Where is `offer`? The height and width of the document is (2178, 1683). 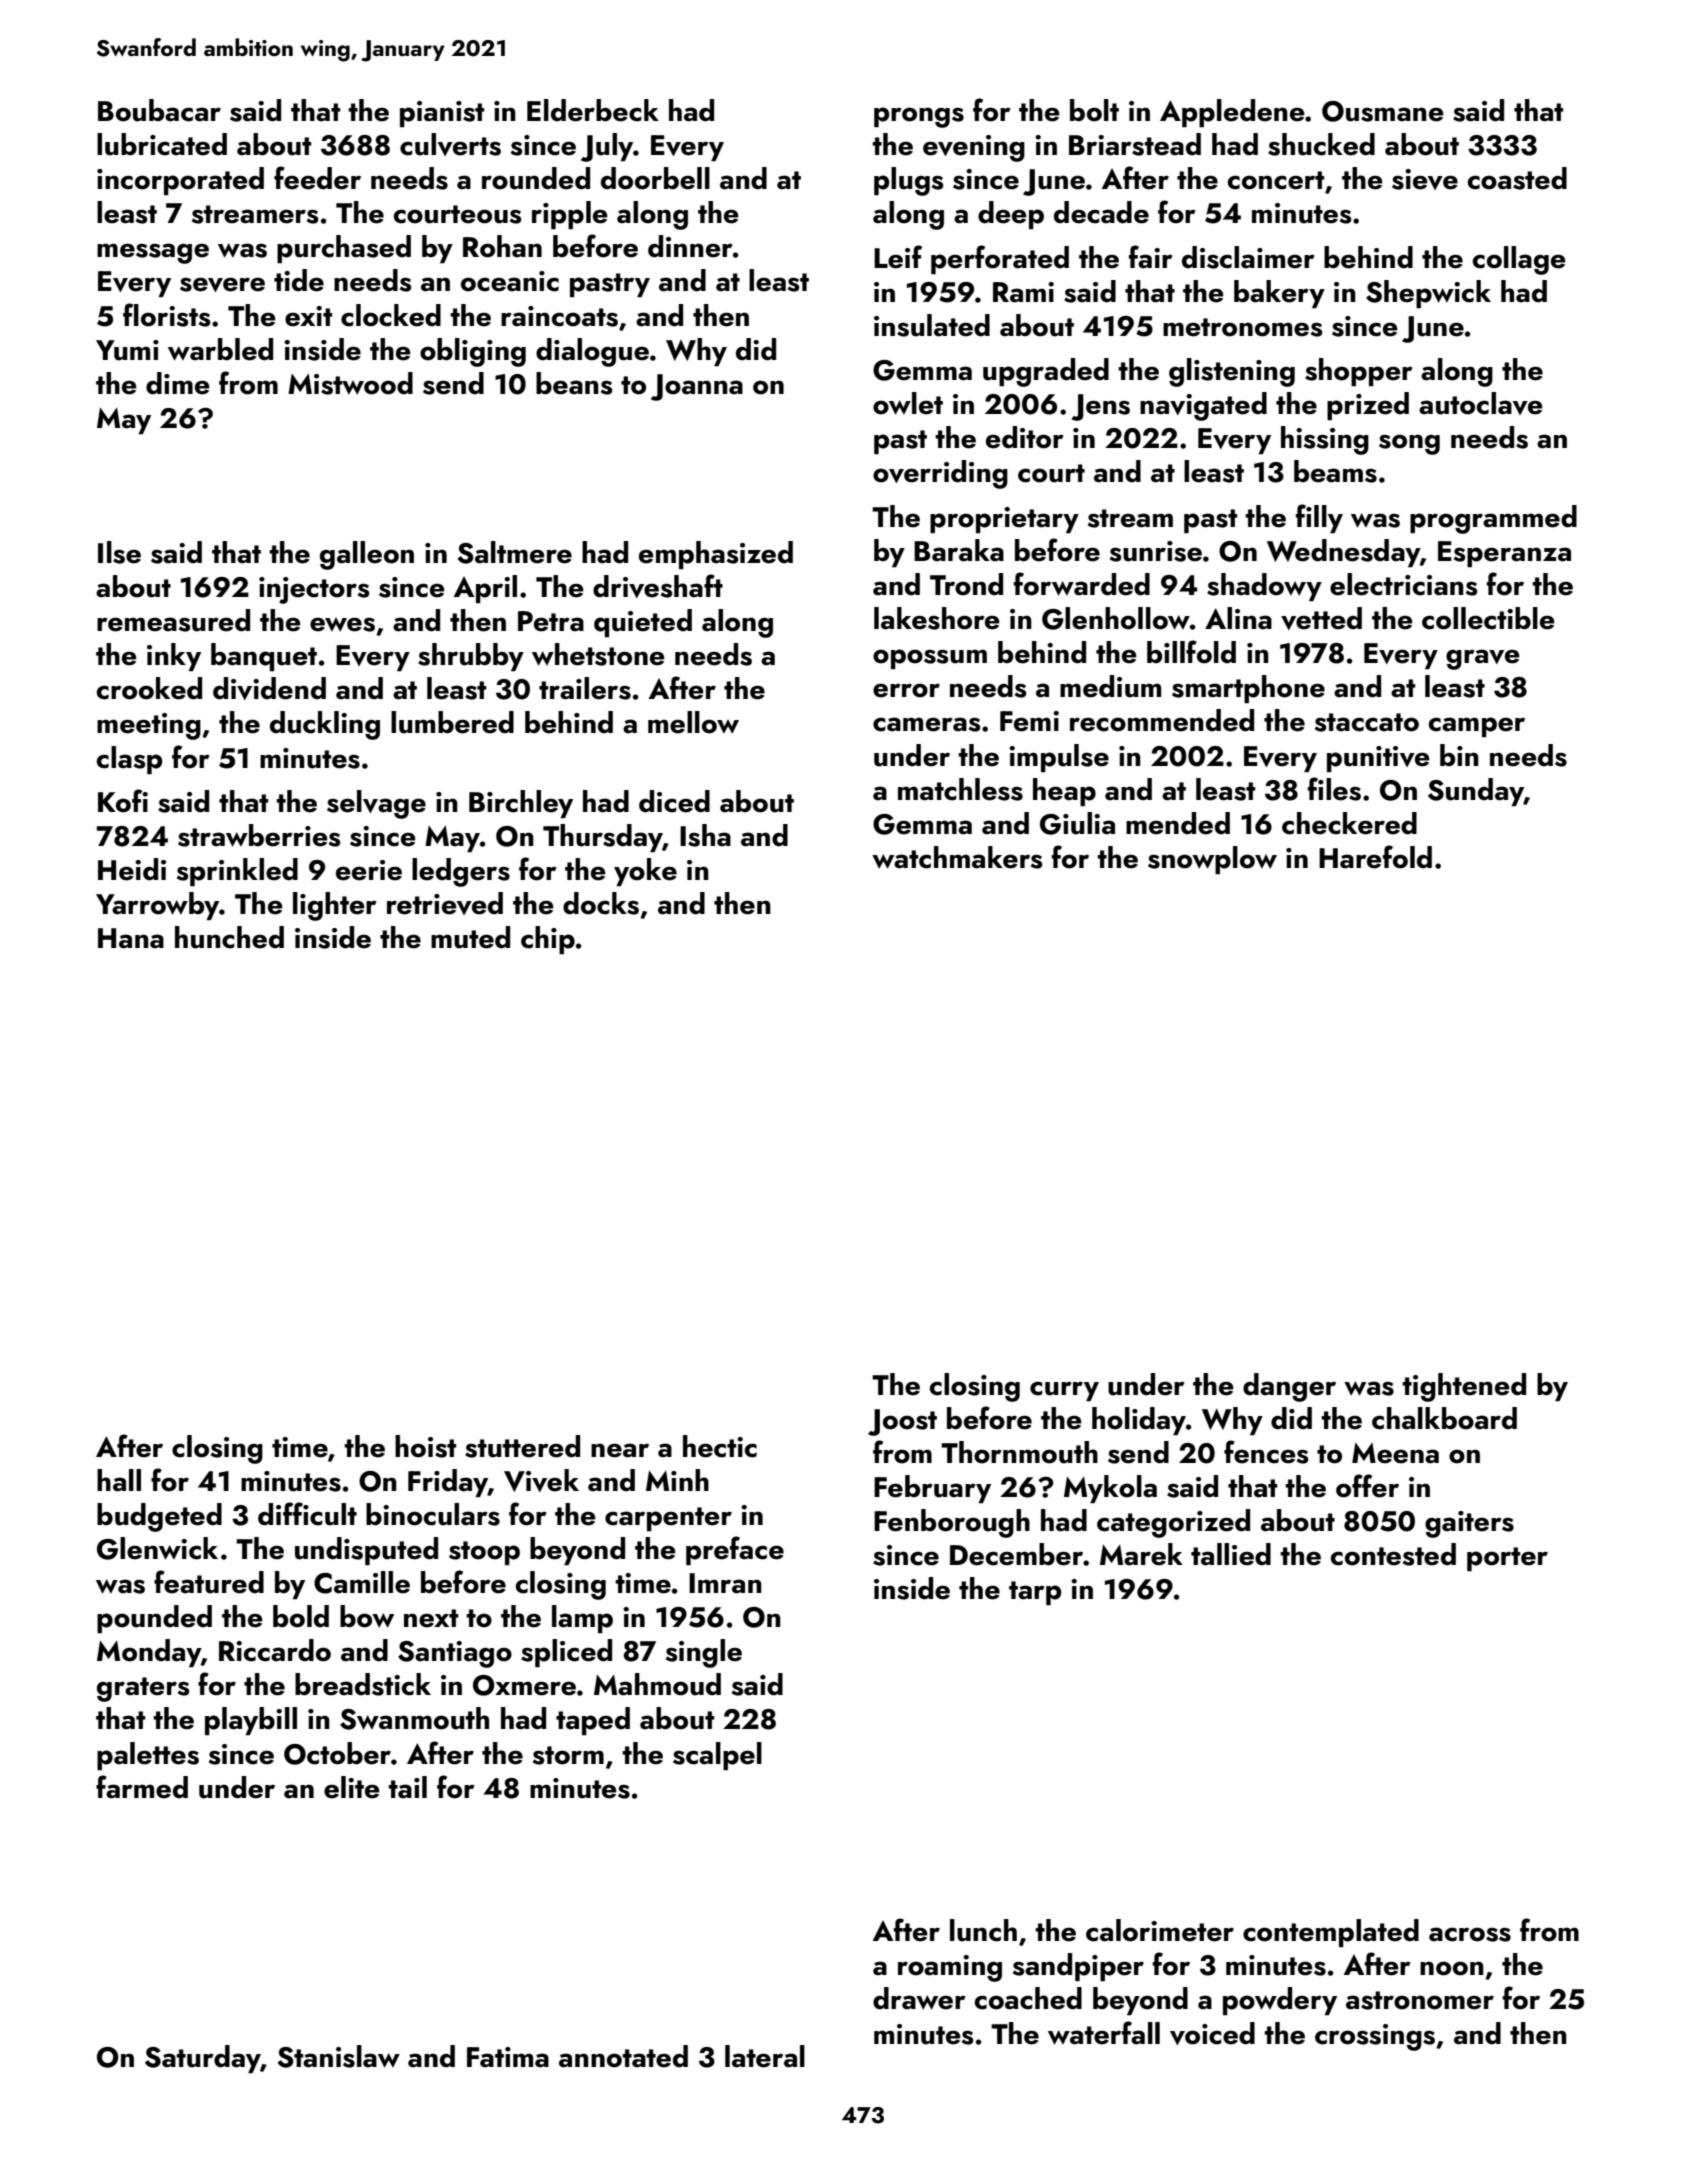
offer is located at coordinates (1367, 1486).
